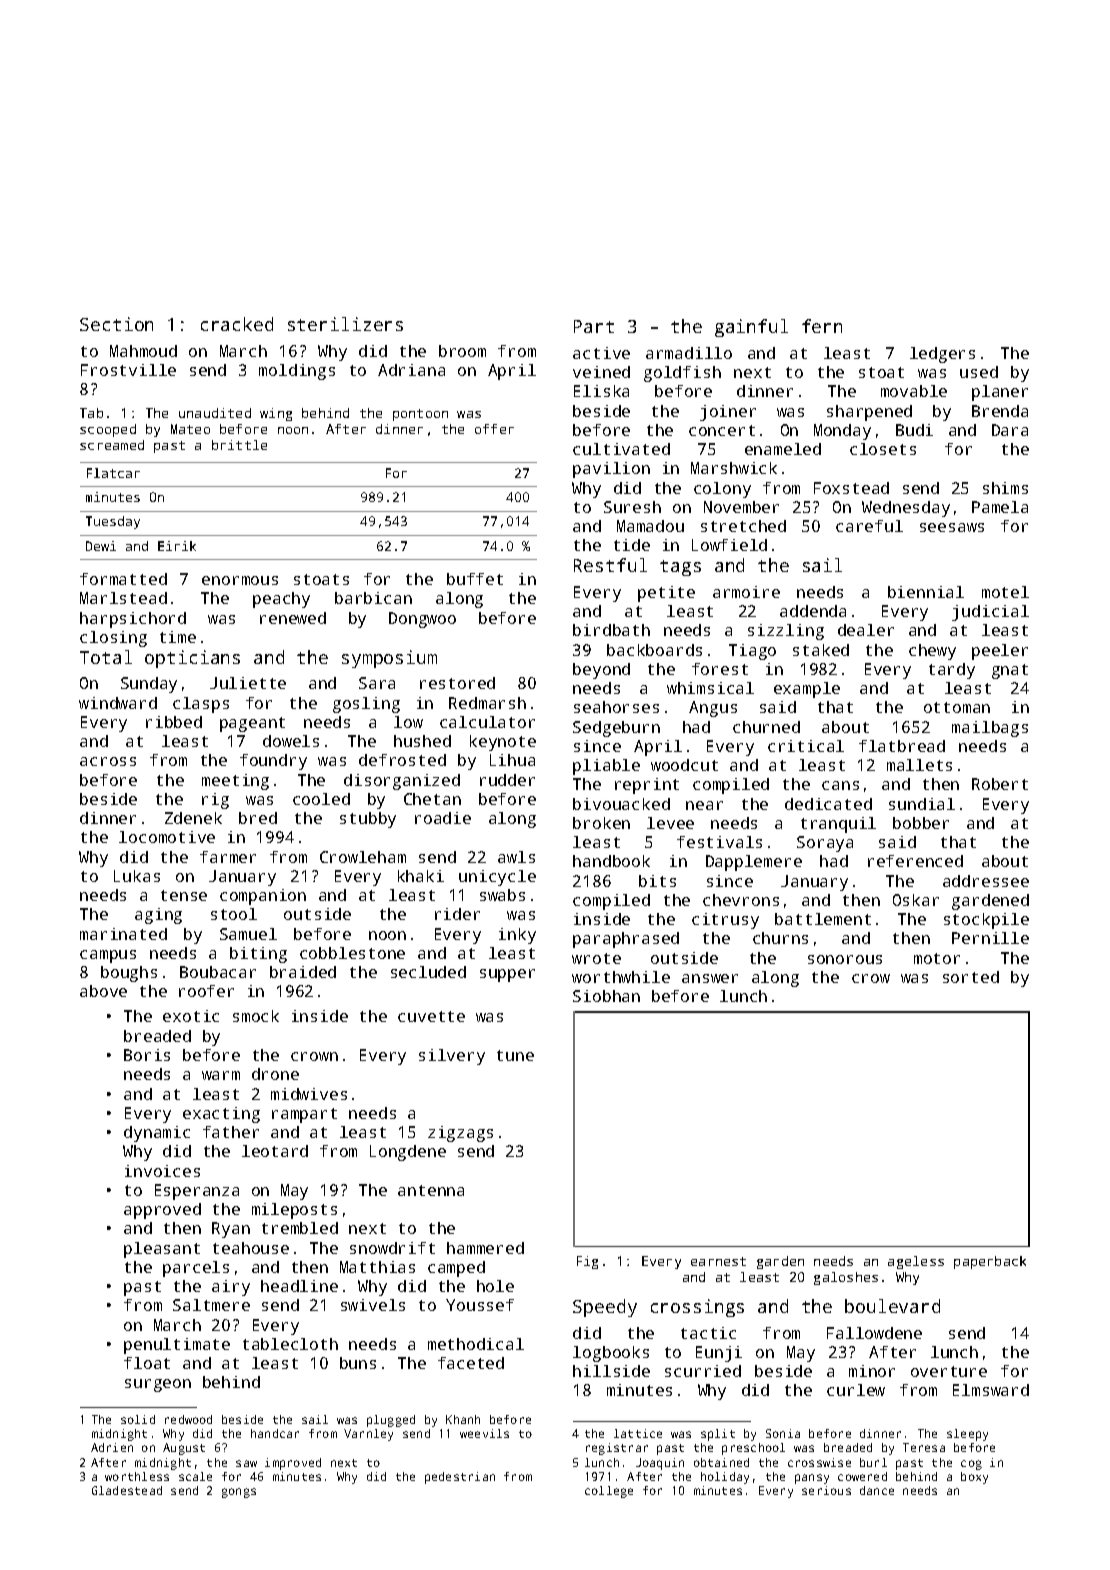 This screenshot has width=1110, height=1570. I want to click on closets, so click(883, 449).
